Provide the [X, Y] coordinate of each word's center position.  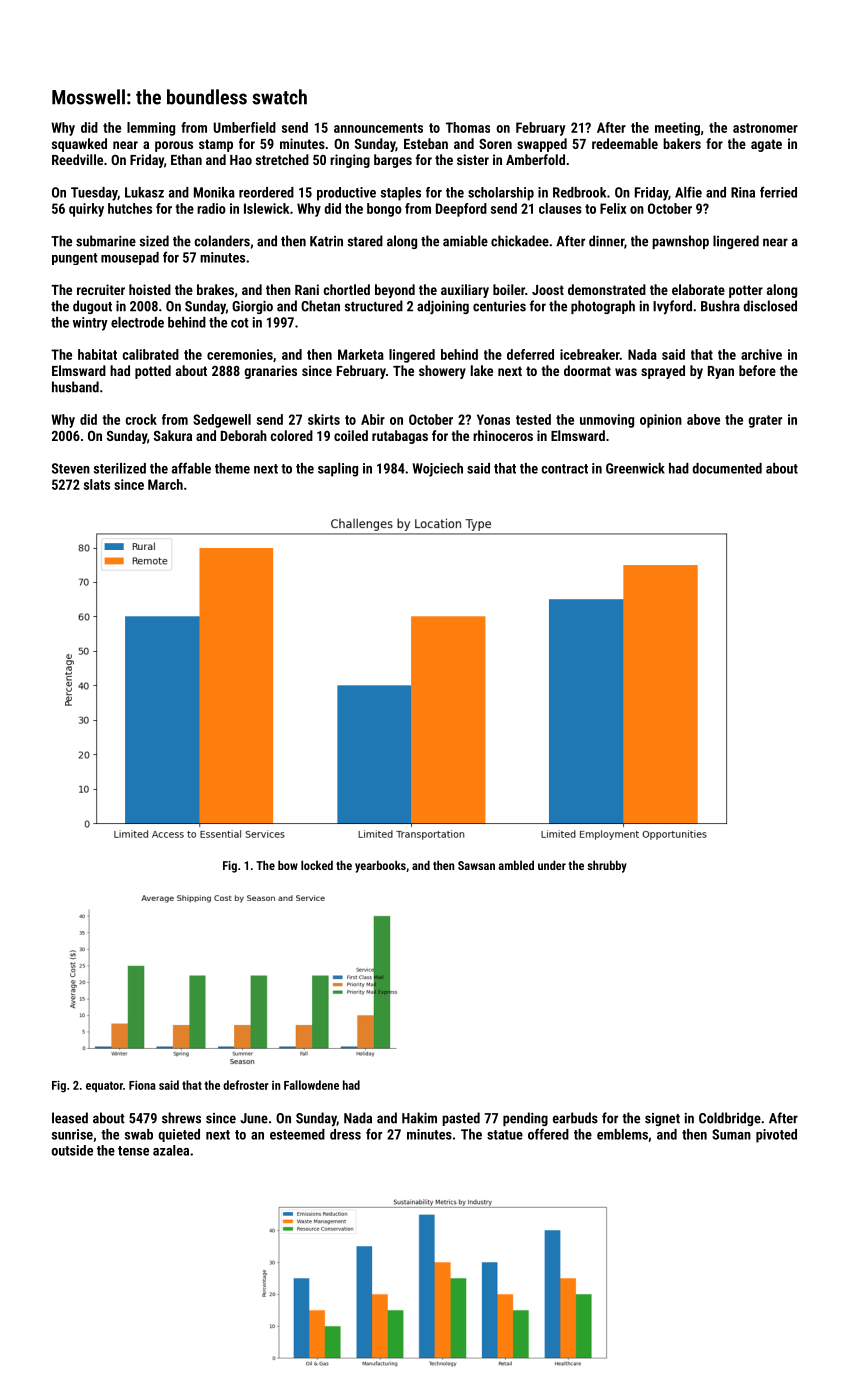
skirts [324, 419]
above [703, 419]
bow [288, 865]
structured [374, 306]
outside [72, 1150]
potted [153, 372]
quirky [86, 210]
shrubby [607, 866]
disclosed [770, 306]
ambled [516, 865]
